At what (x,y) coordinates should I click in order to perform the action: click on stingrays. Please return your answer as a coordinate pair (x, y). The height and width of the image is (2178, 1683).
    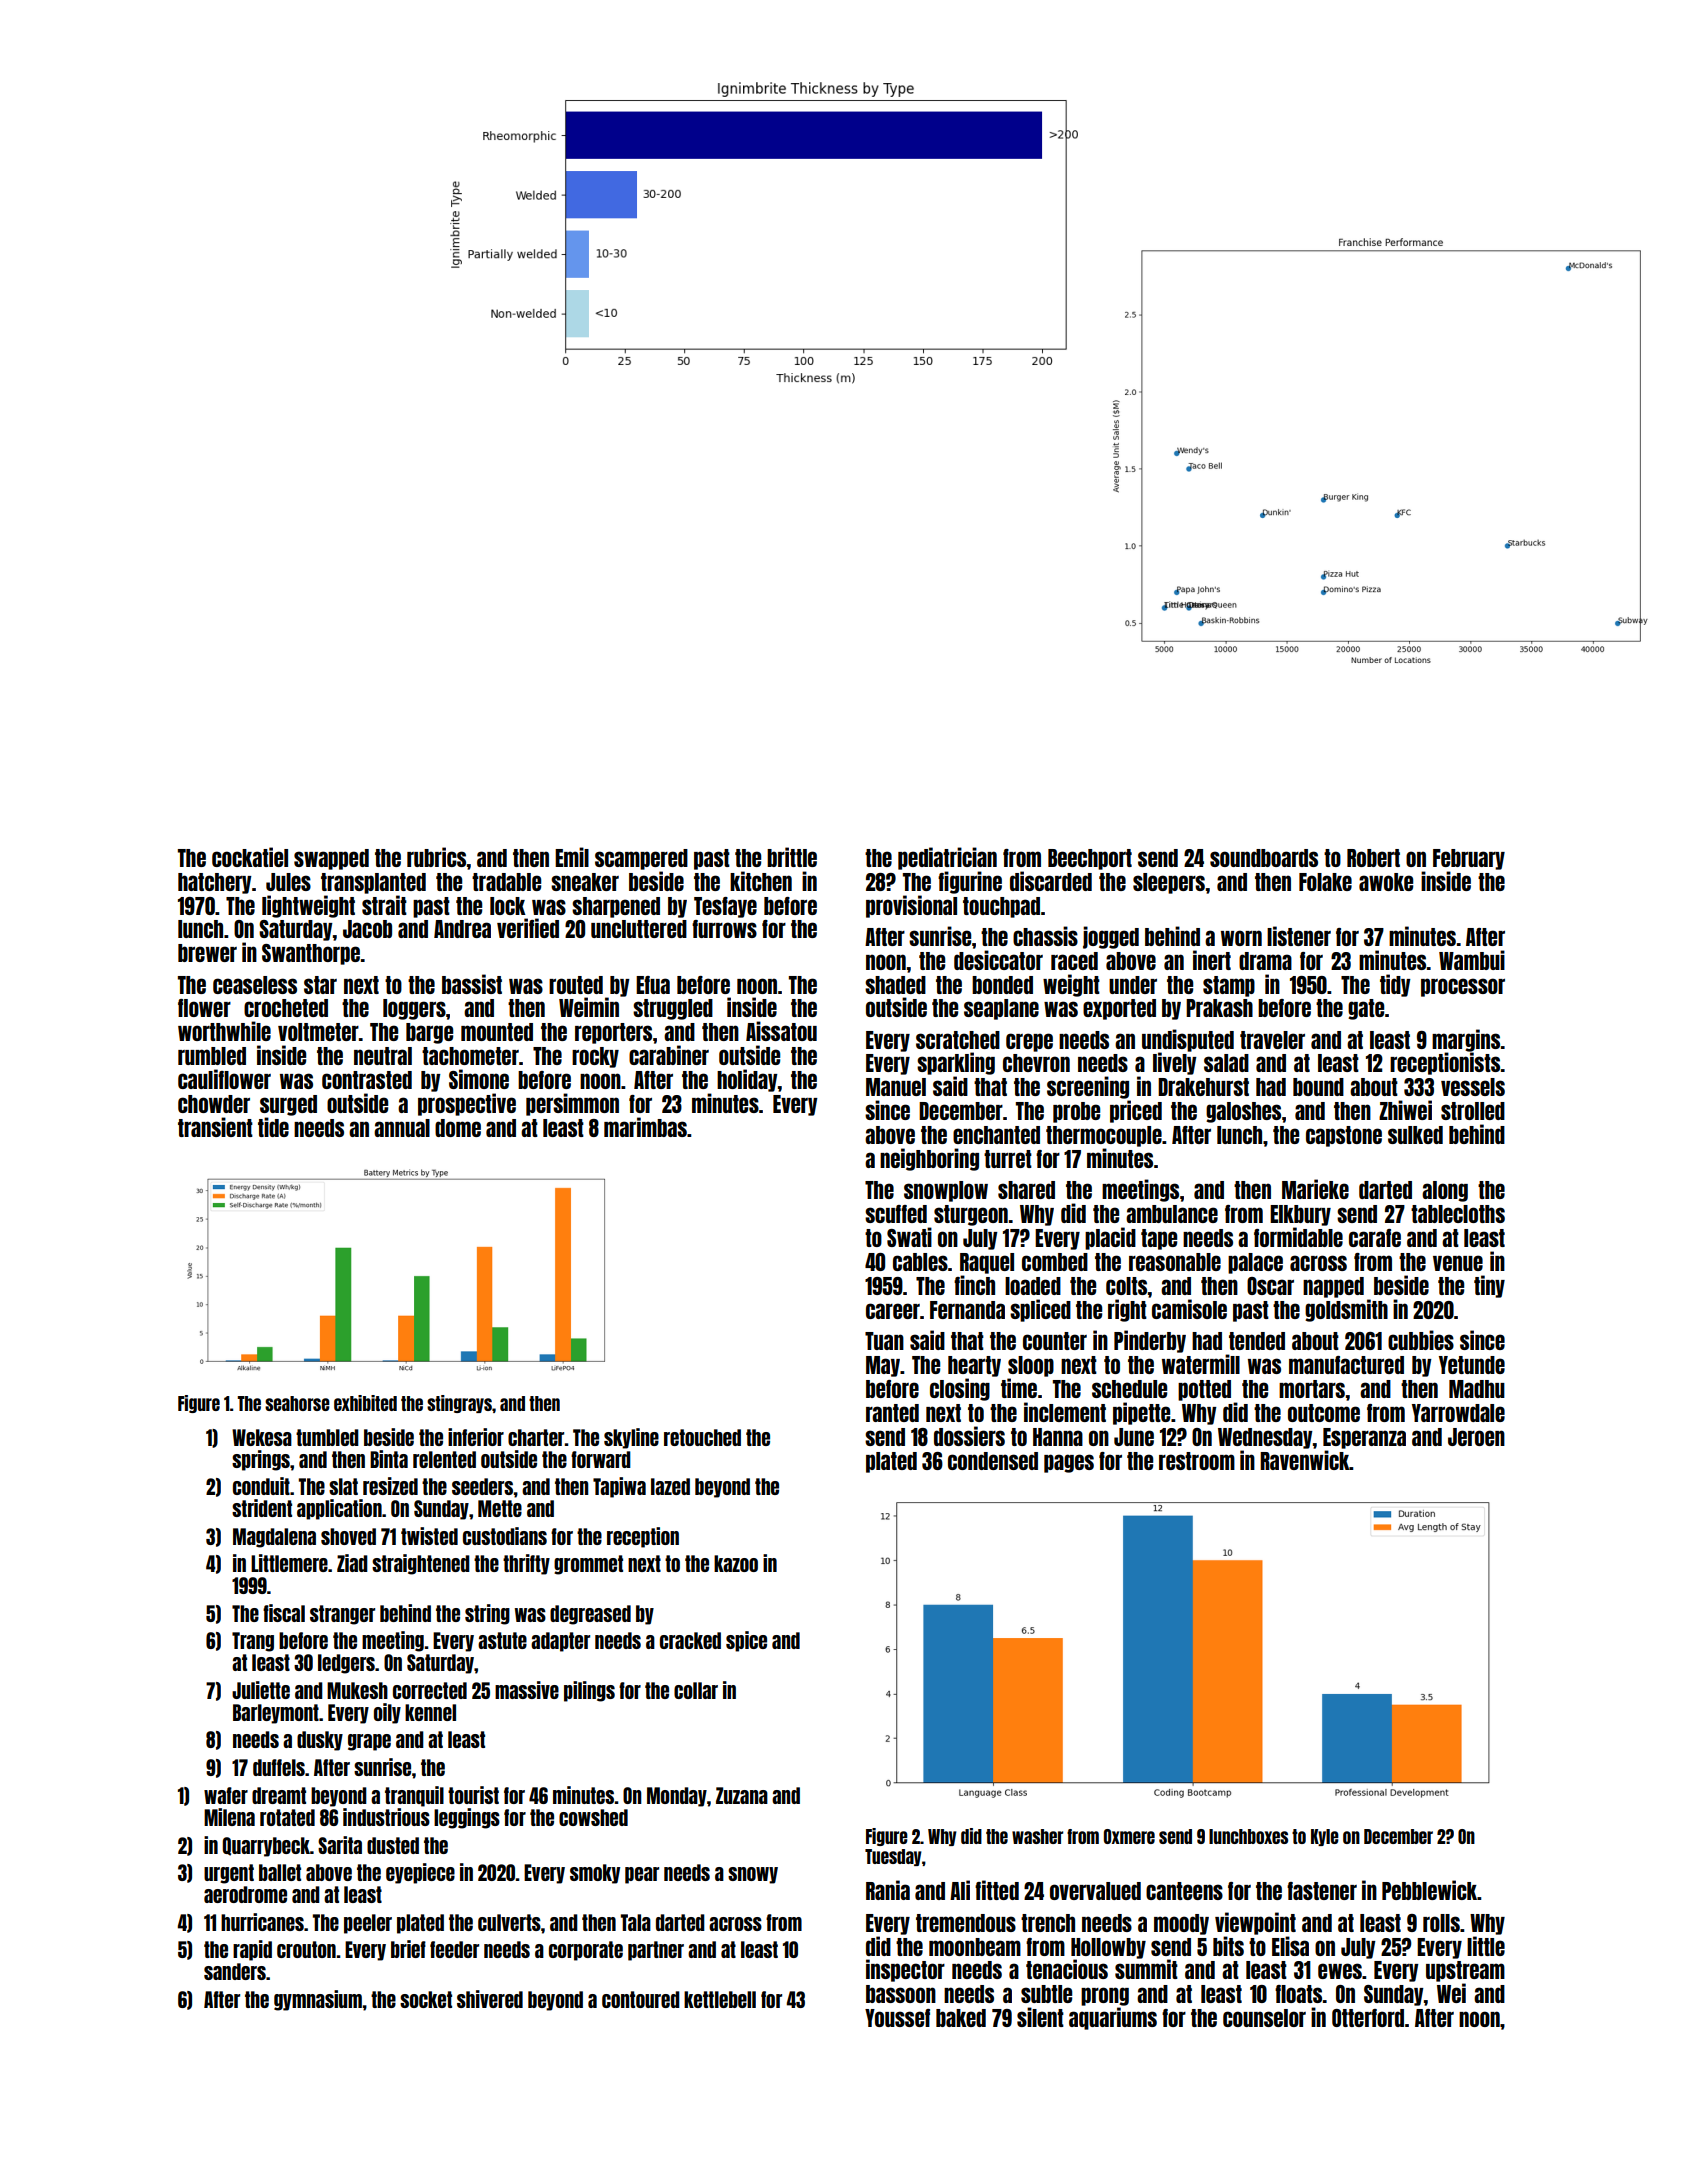
    Looking at the image, I should click on (459, 1404).
